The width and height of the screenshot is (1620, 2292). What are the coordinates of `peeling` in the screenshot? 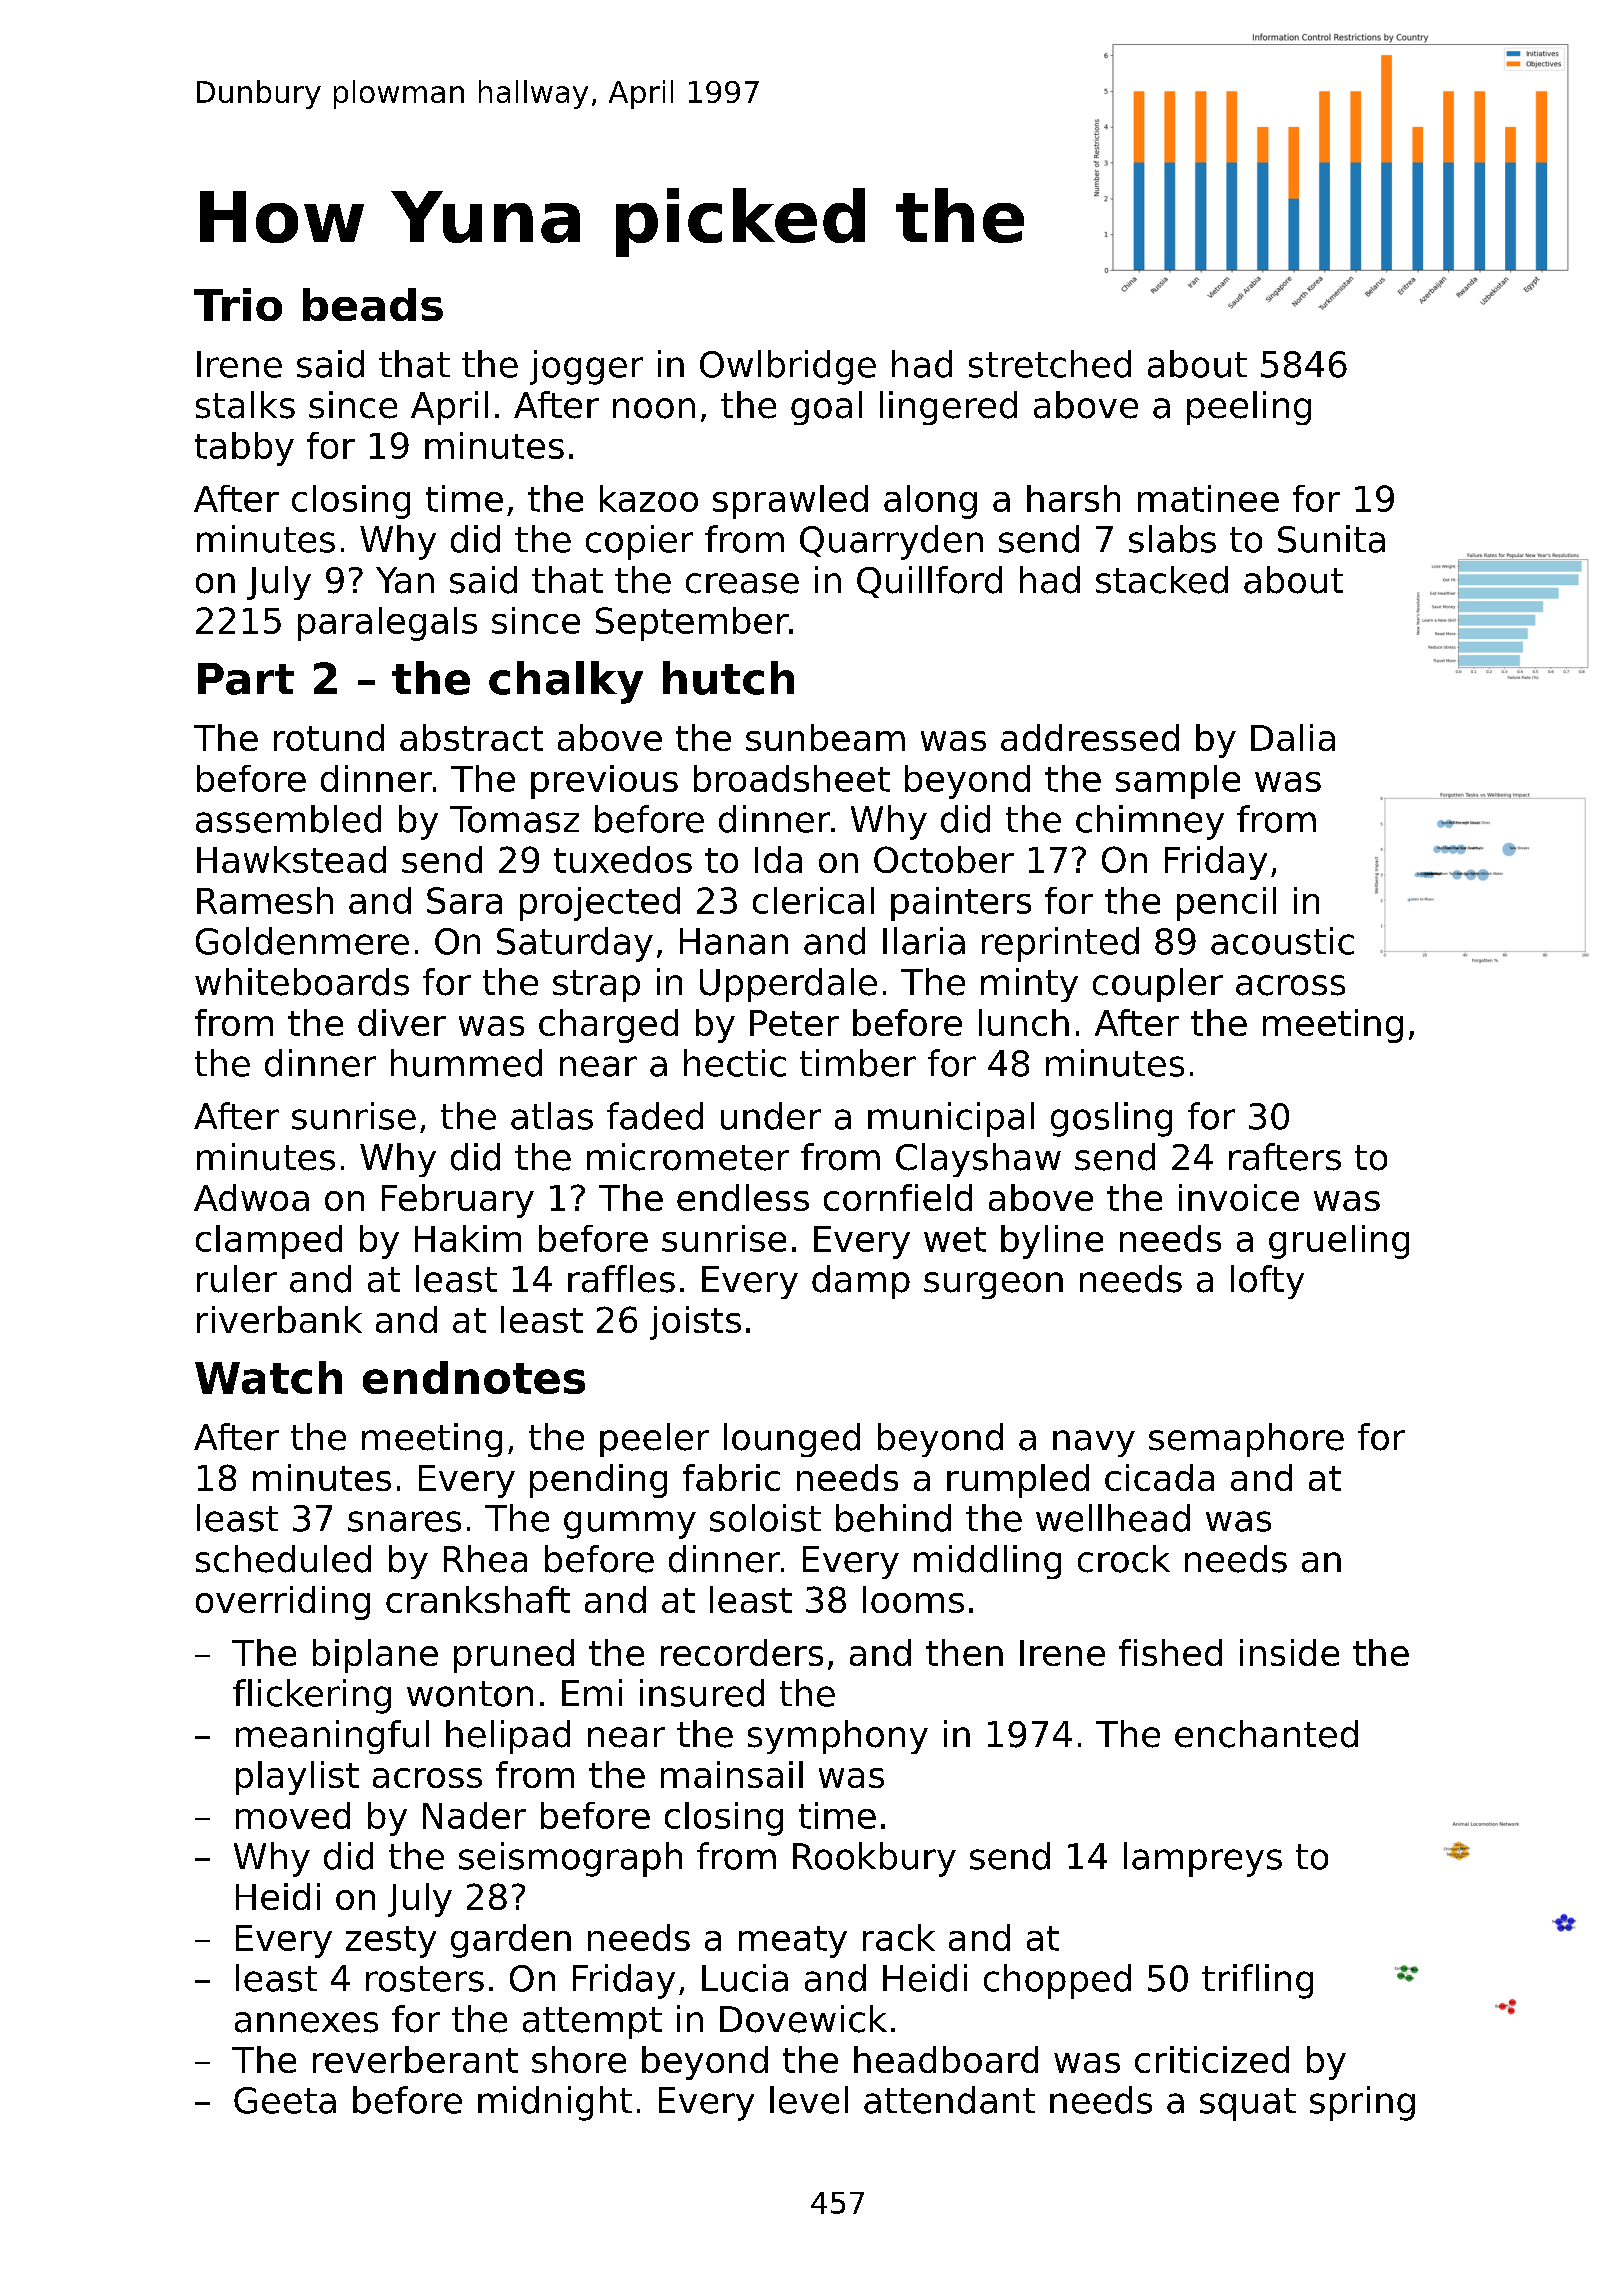 It's located at (1249, 408).
